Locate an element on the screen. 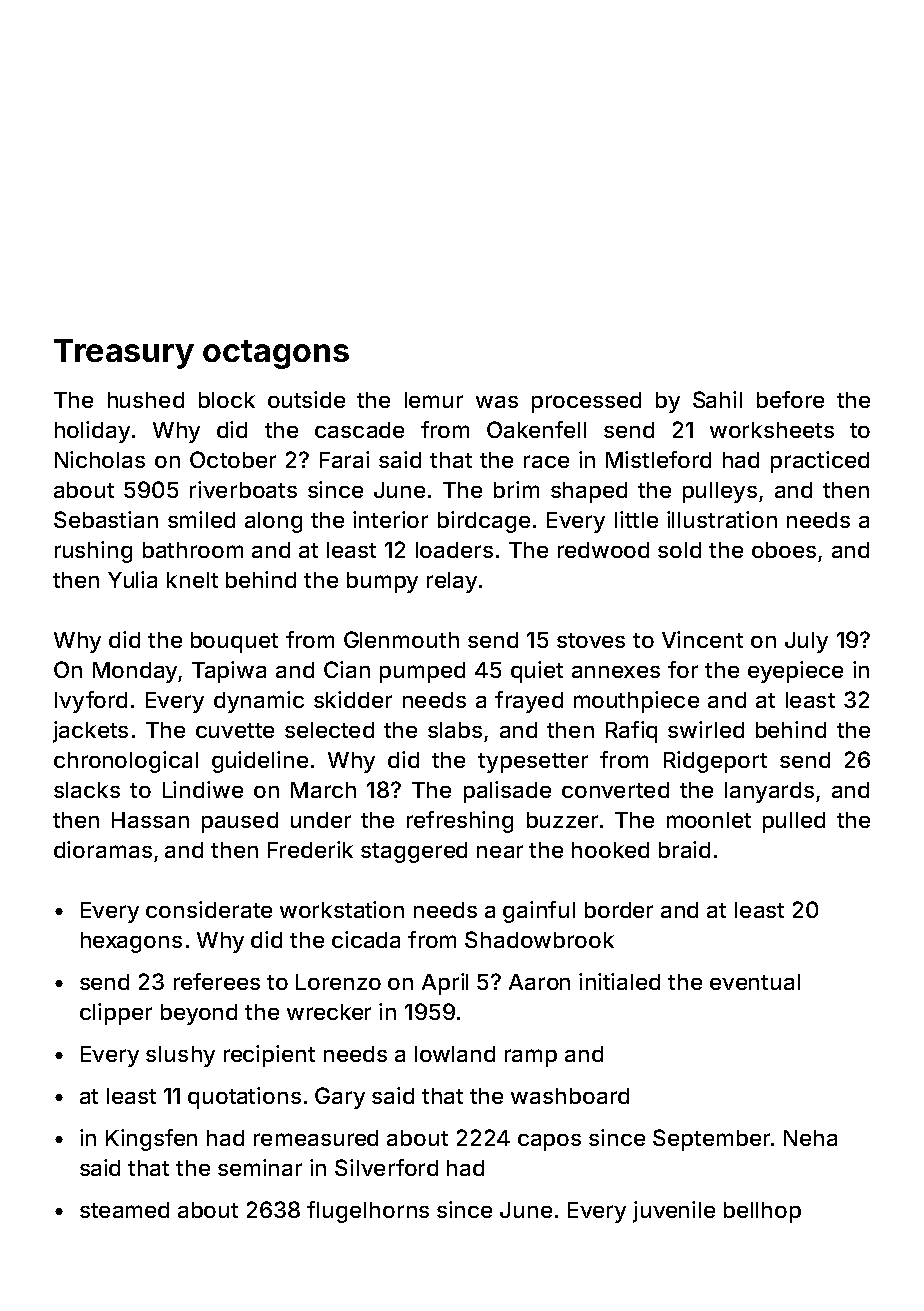  September is located at coordinates (711, 1140).
